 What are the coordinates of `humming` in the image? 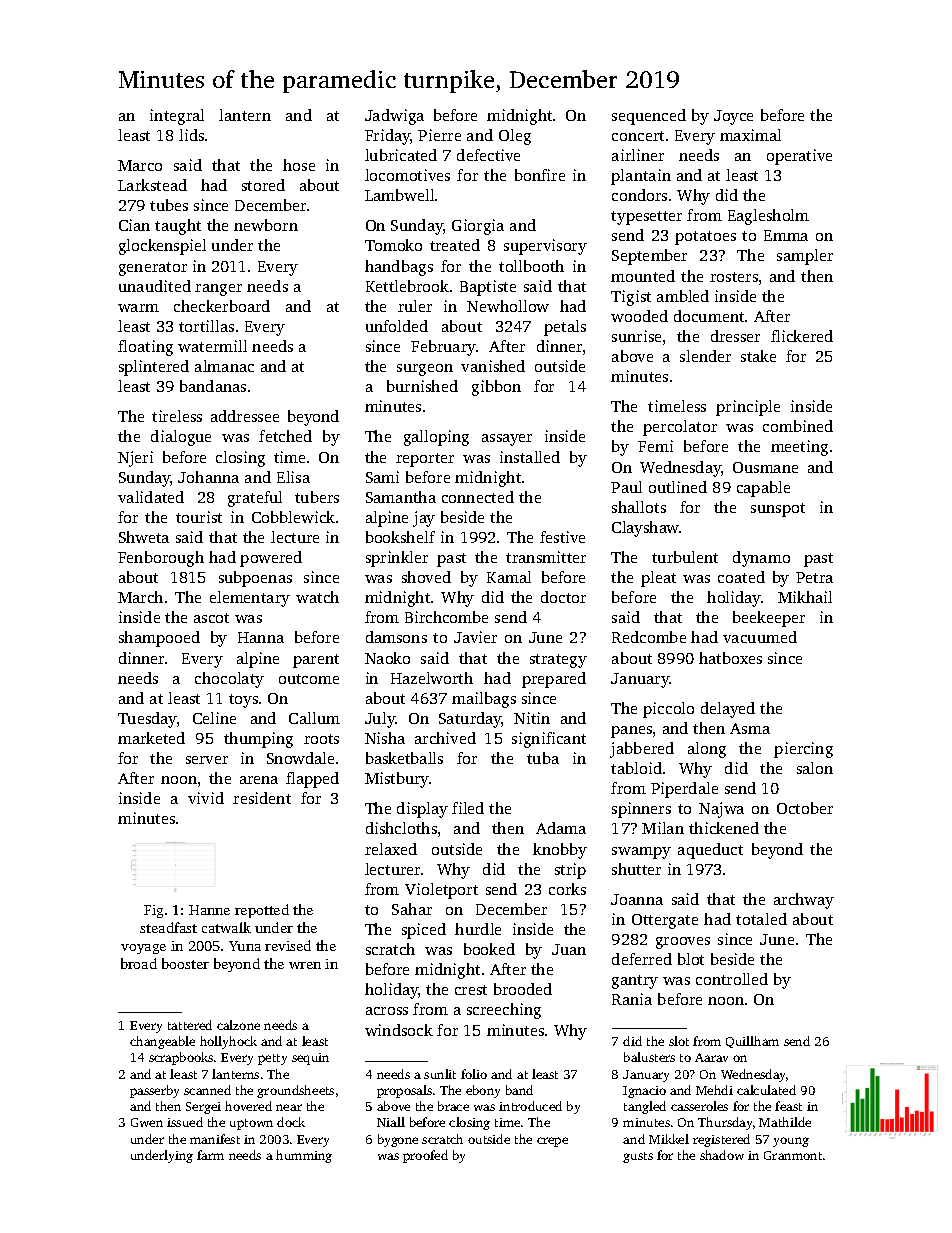 It's located at (304, 1156).
